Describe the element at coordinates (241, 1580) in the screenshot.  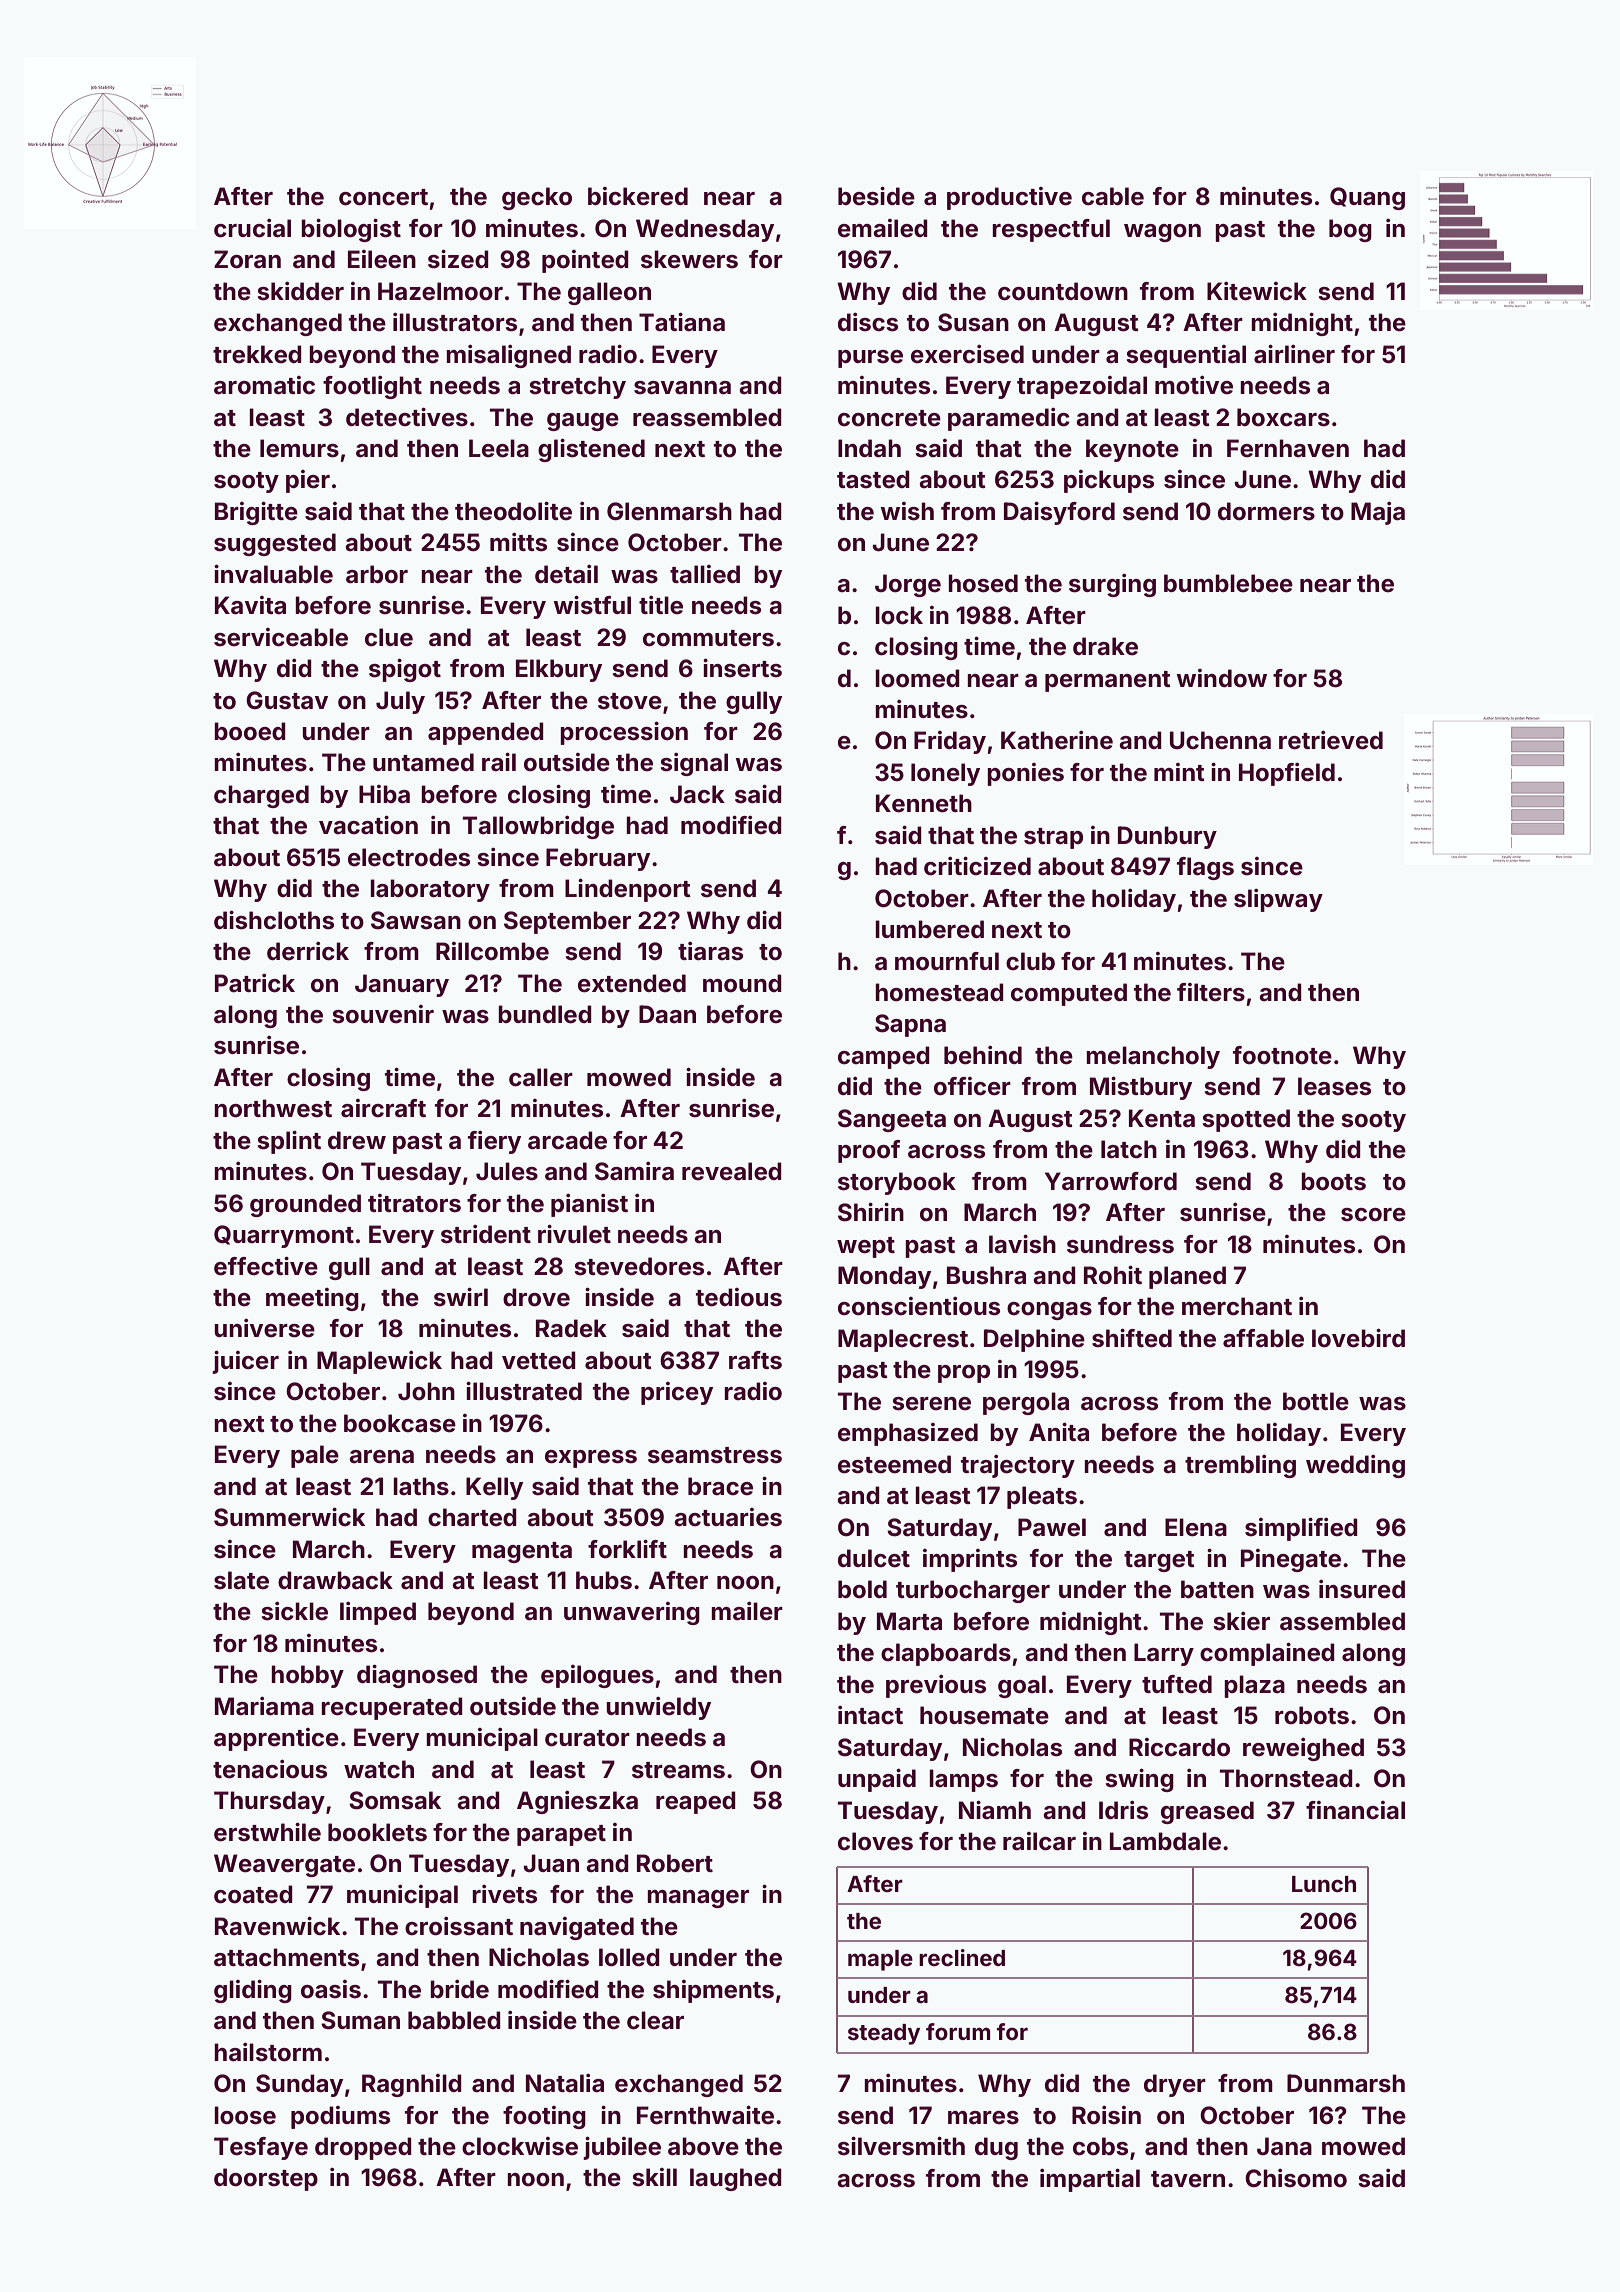
I see `slate` at that location.
